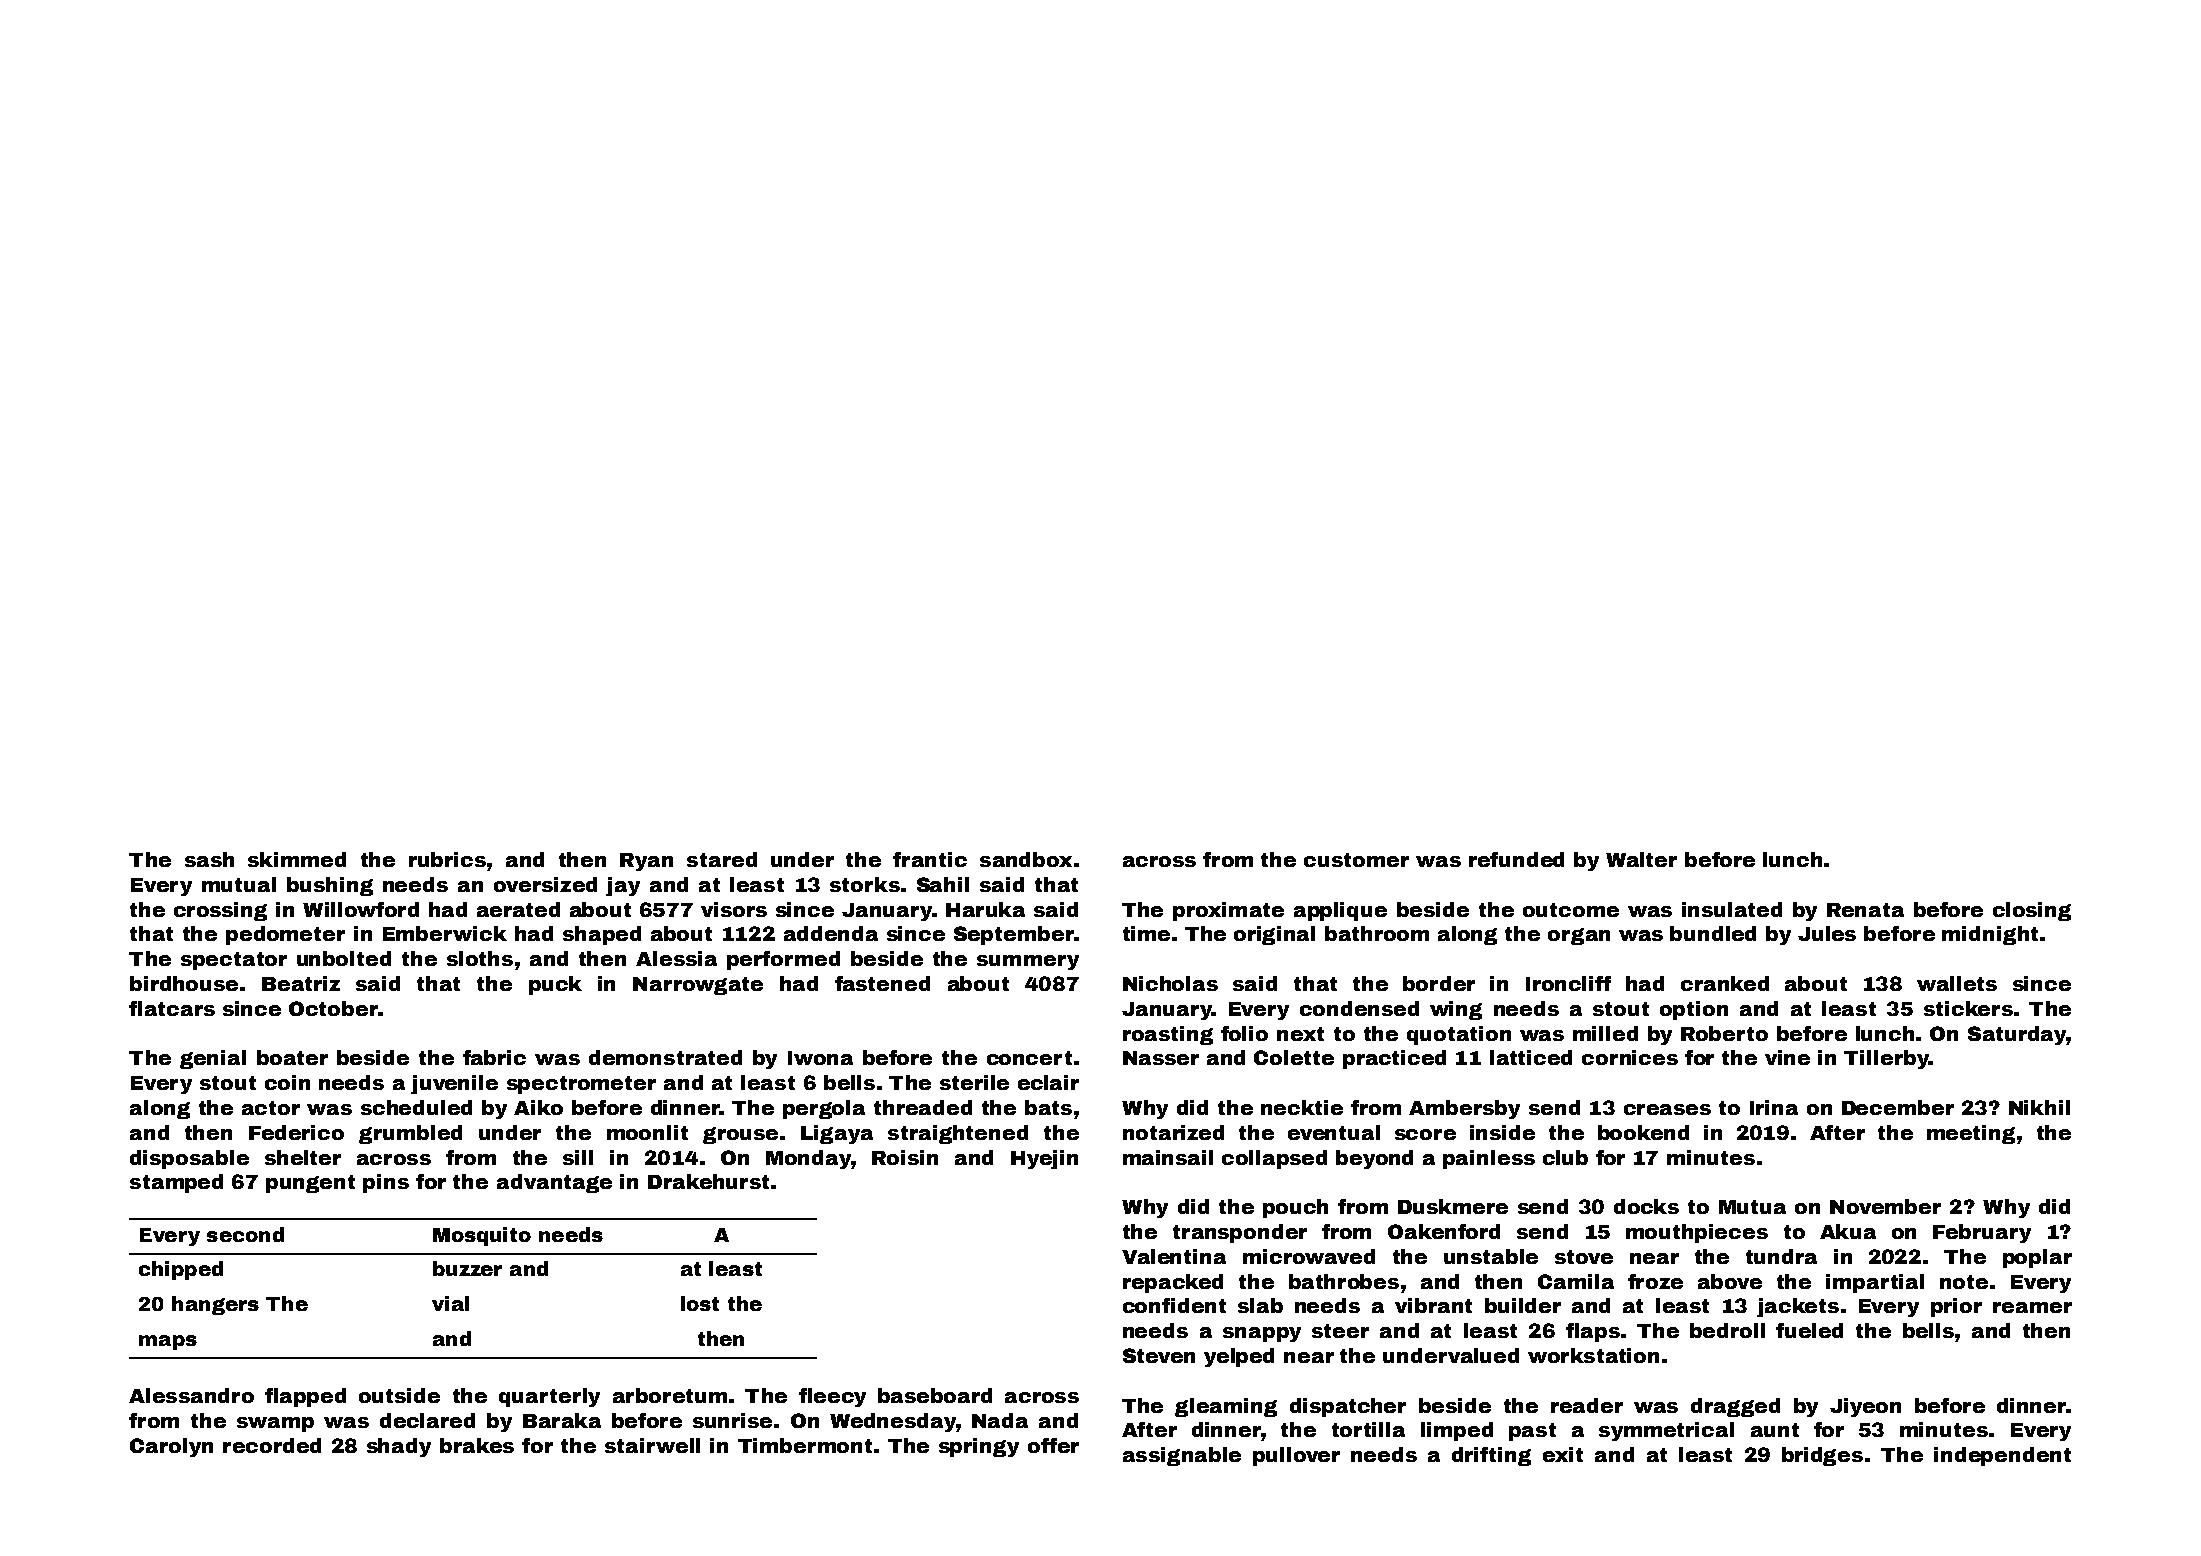 This page has width=2201, height=1556. I want to click on disposable, so click(189, 1159).
